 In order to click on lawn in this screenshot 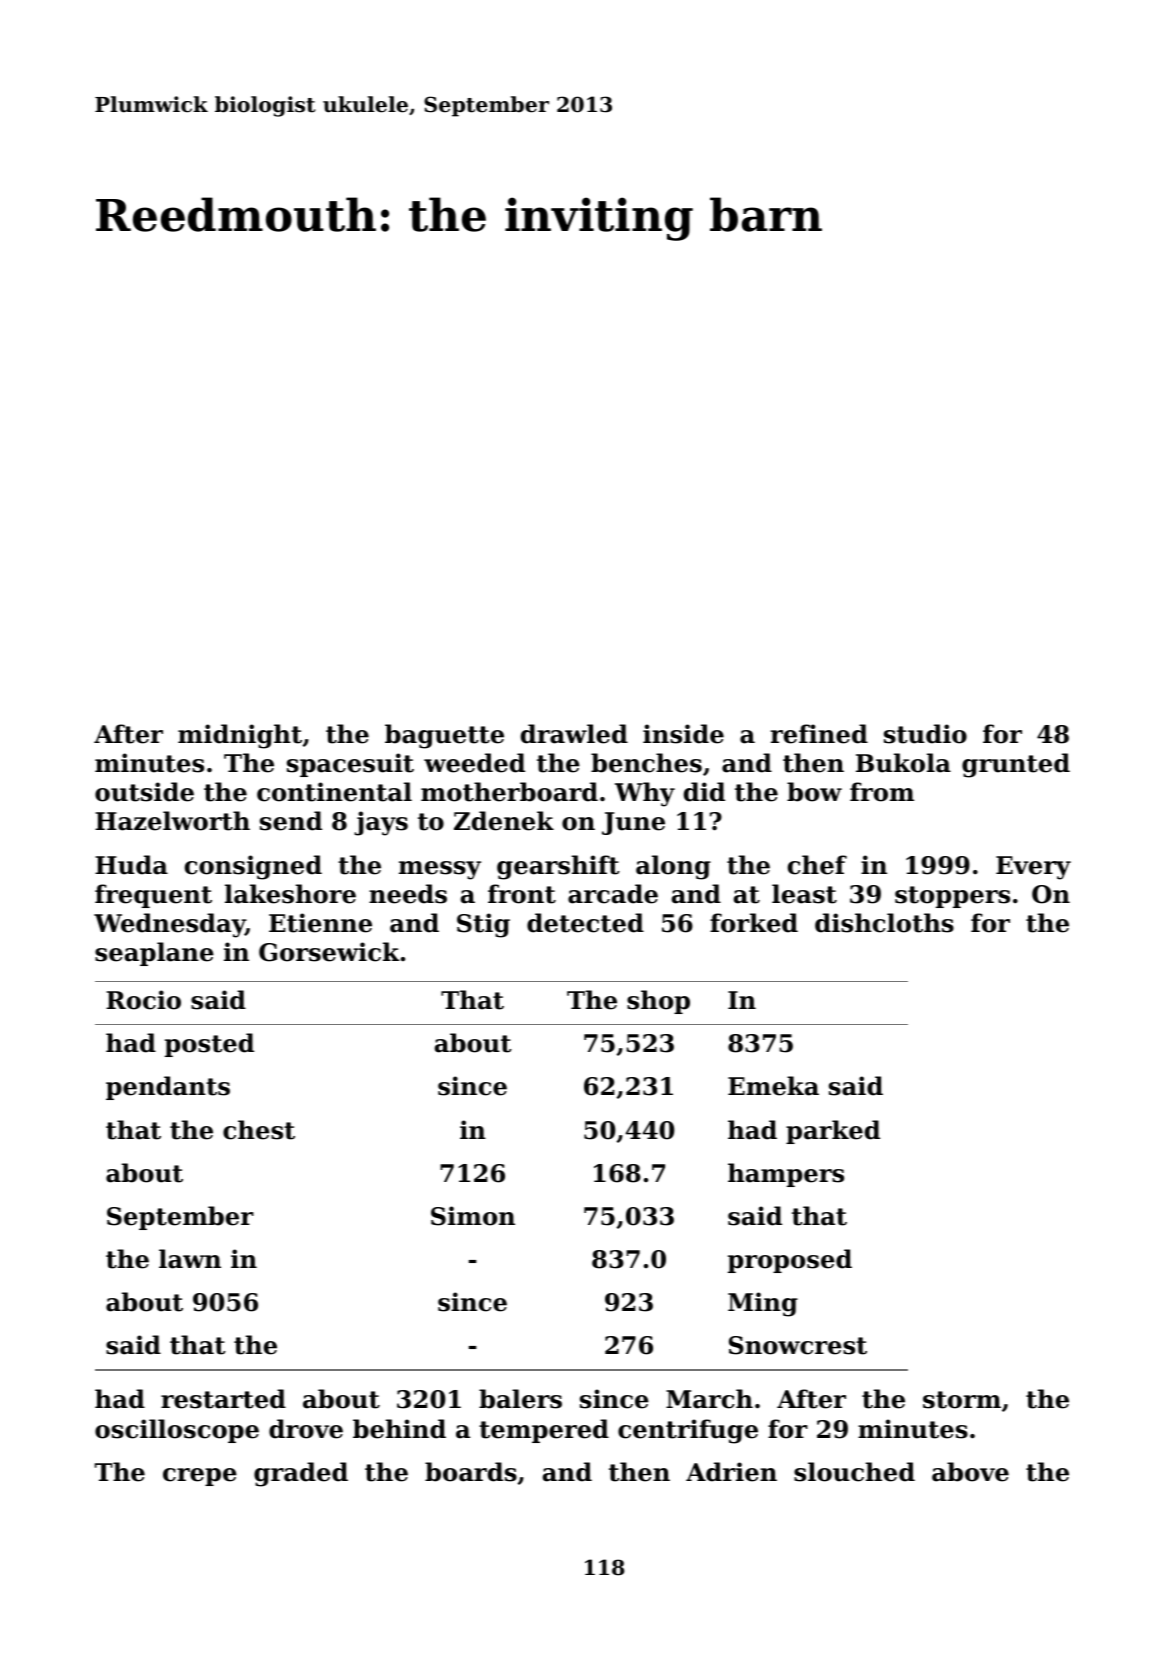, I will do `click(190, 1259)`.
